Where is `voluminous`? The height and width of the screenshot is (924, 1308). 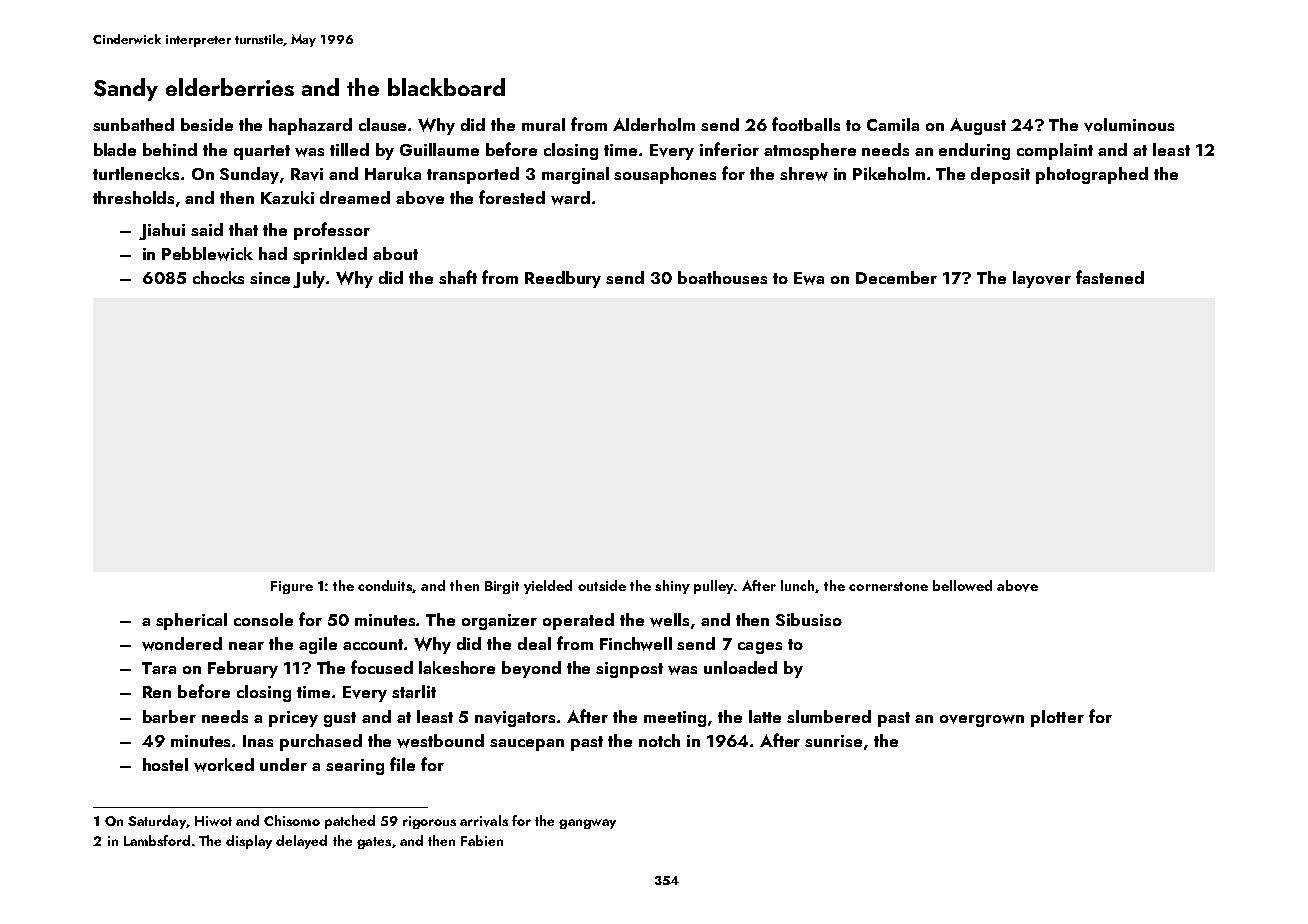 voluminous is located at coordinates (1129, 125).
